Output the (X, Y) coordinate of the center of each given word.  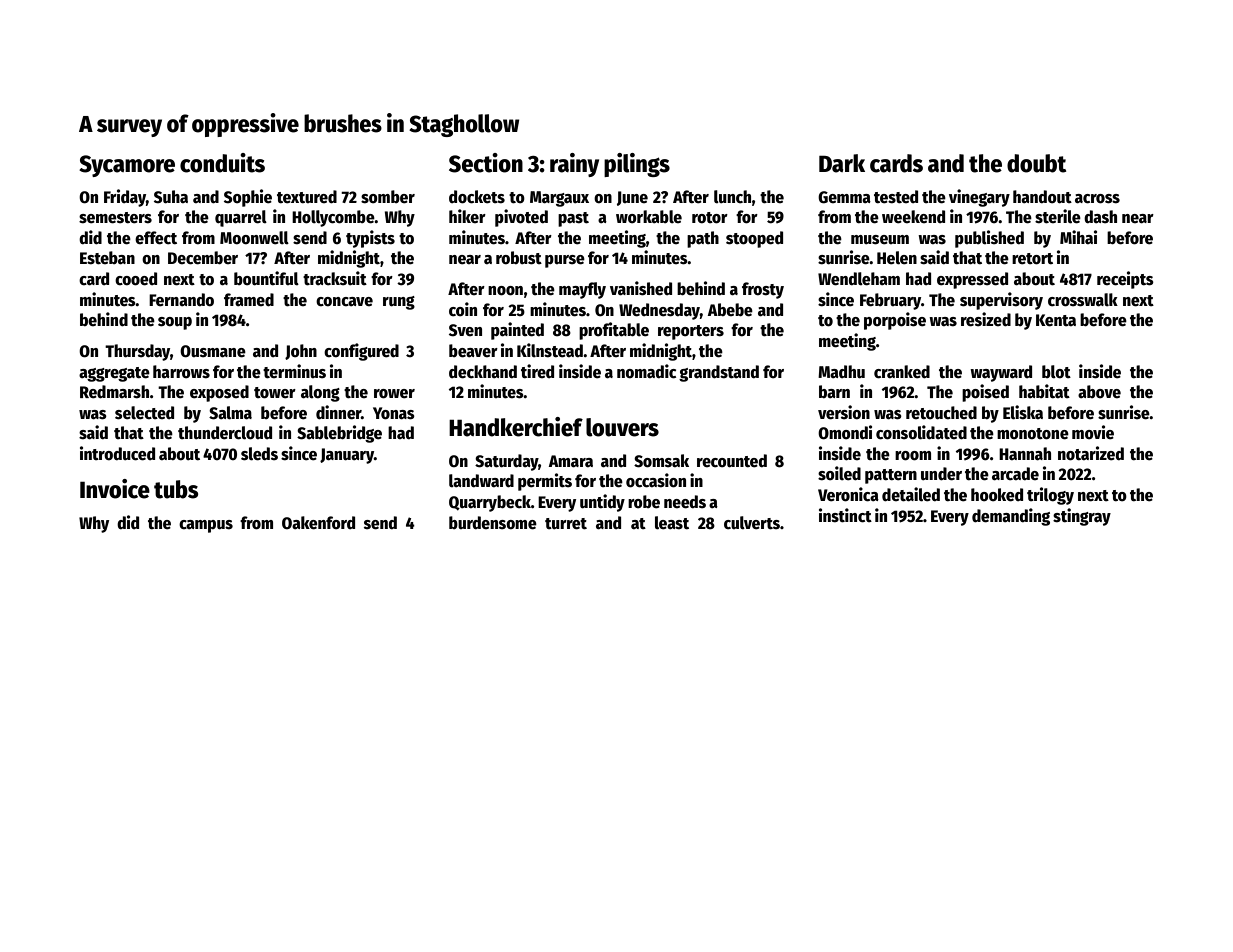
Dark (842, 163)
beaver (473, 351)
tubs (176, 489)
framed (249, 300)
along (320, 393)
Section (486, 163)
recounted (732, 461)
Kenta (1056, 320)
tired (537, 371)
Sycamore (127, 166)
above (1099, 392)
